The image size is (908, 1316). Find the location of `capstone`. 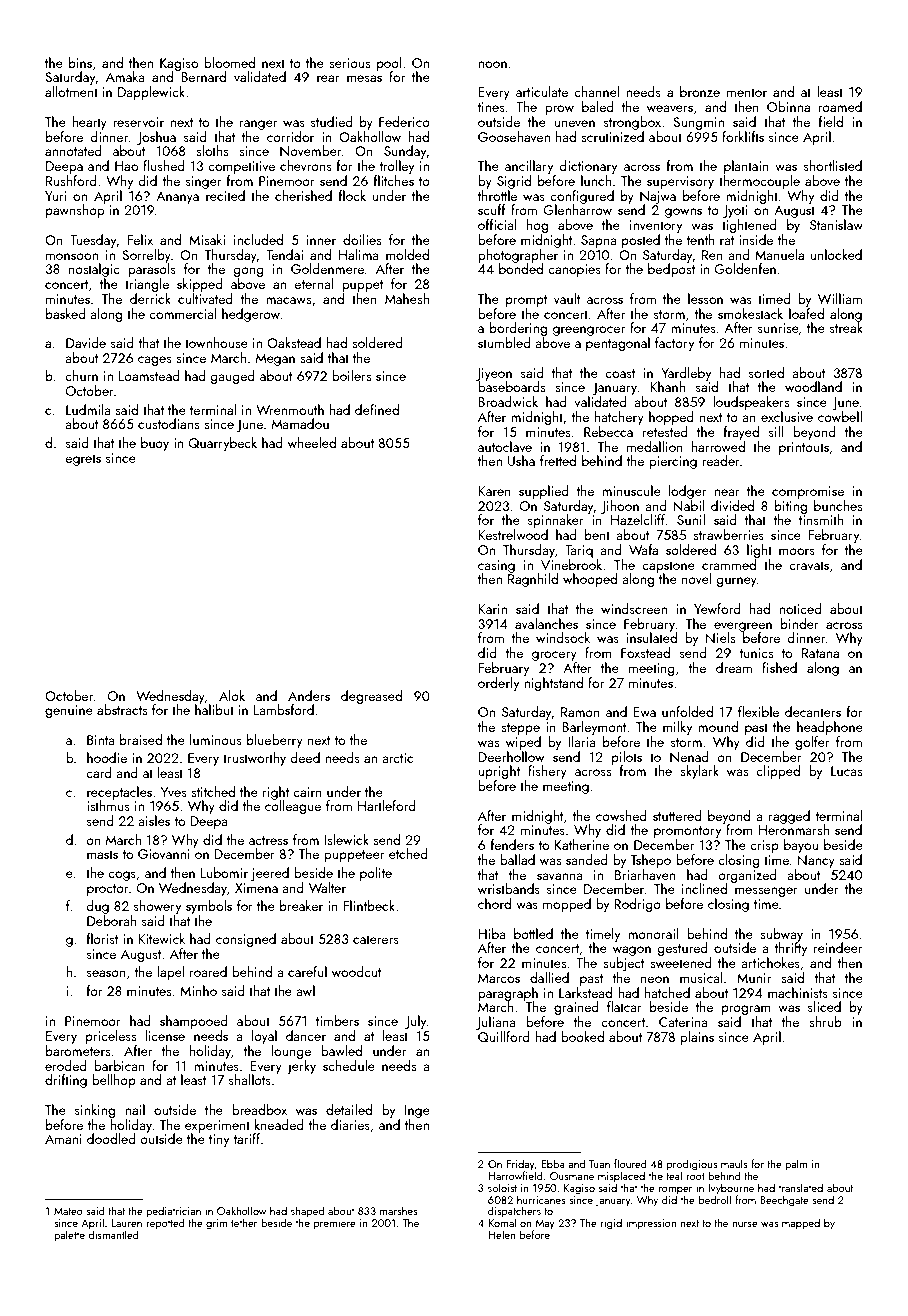

capstone is located at coordinates (668, 567).
